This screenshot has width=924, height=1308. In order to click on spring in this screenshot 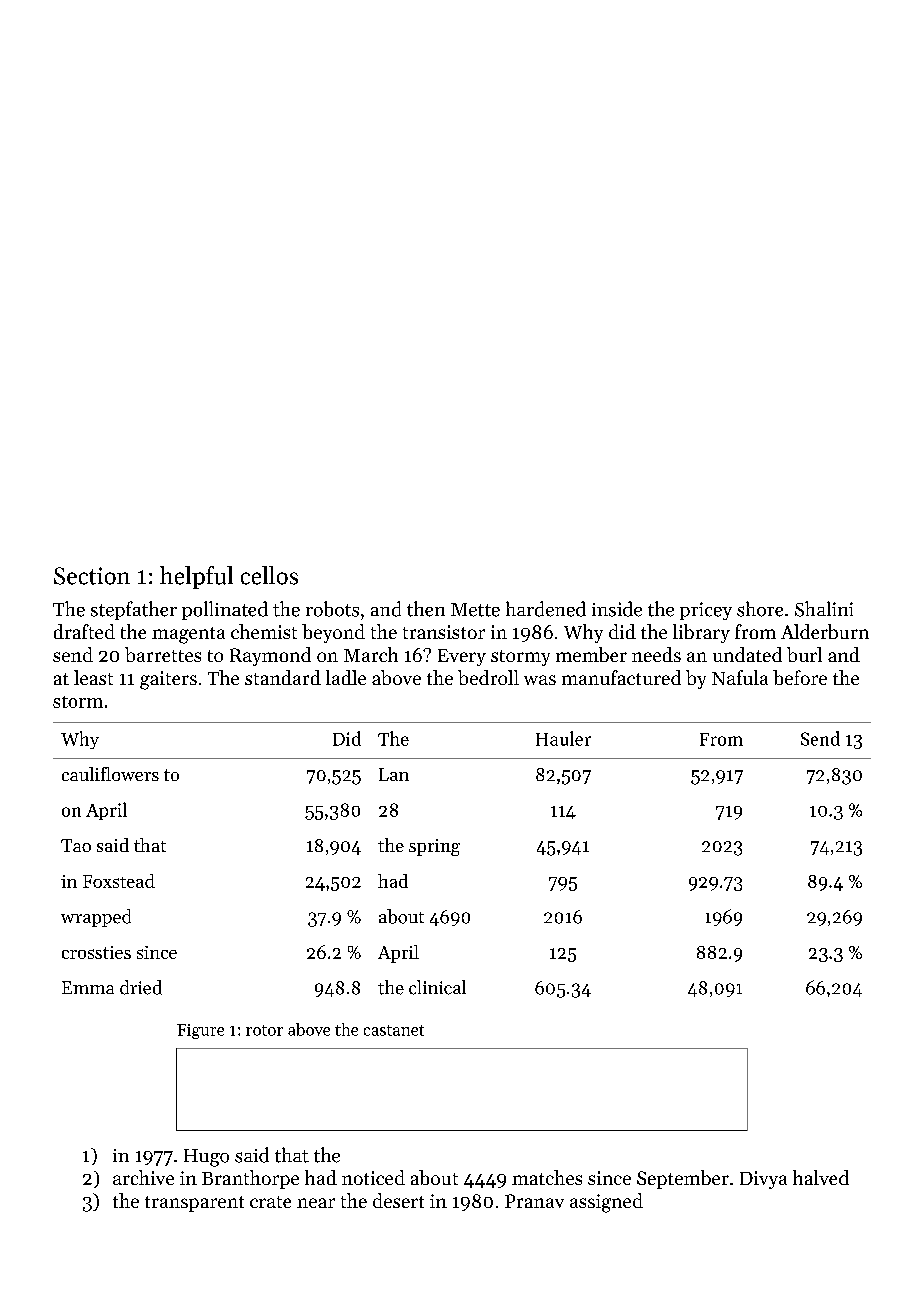, I will do `click(434, 847)`.
